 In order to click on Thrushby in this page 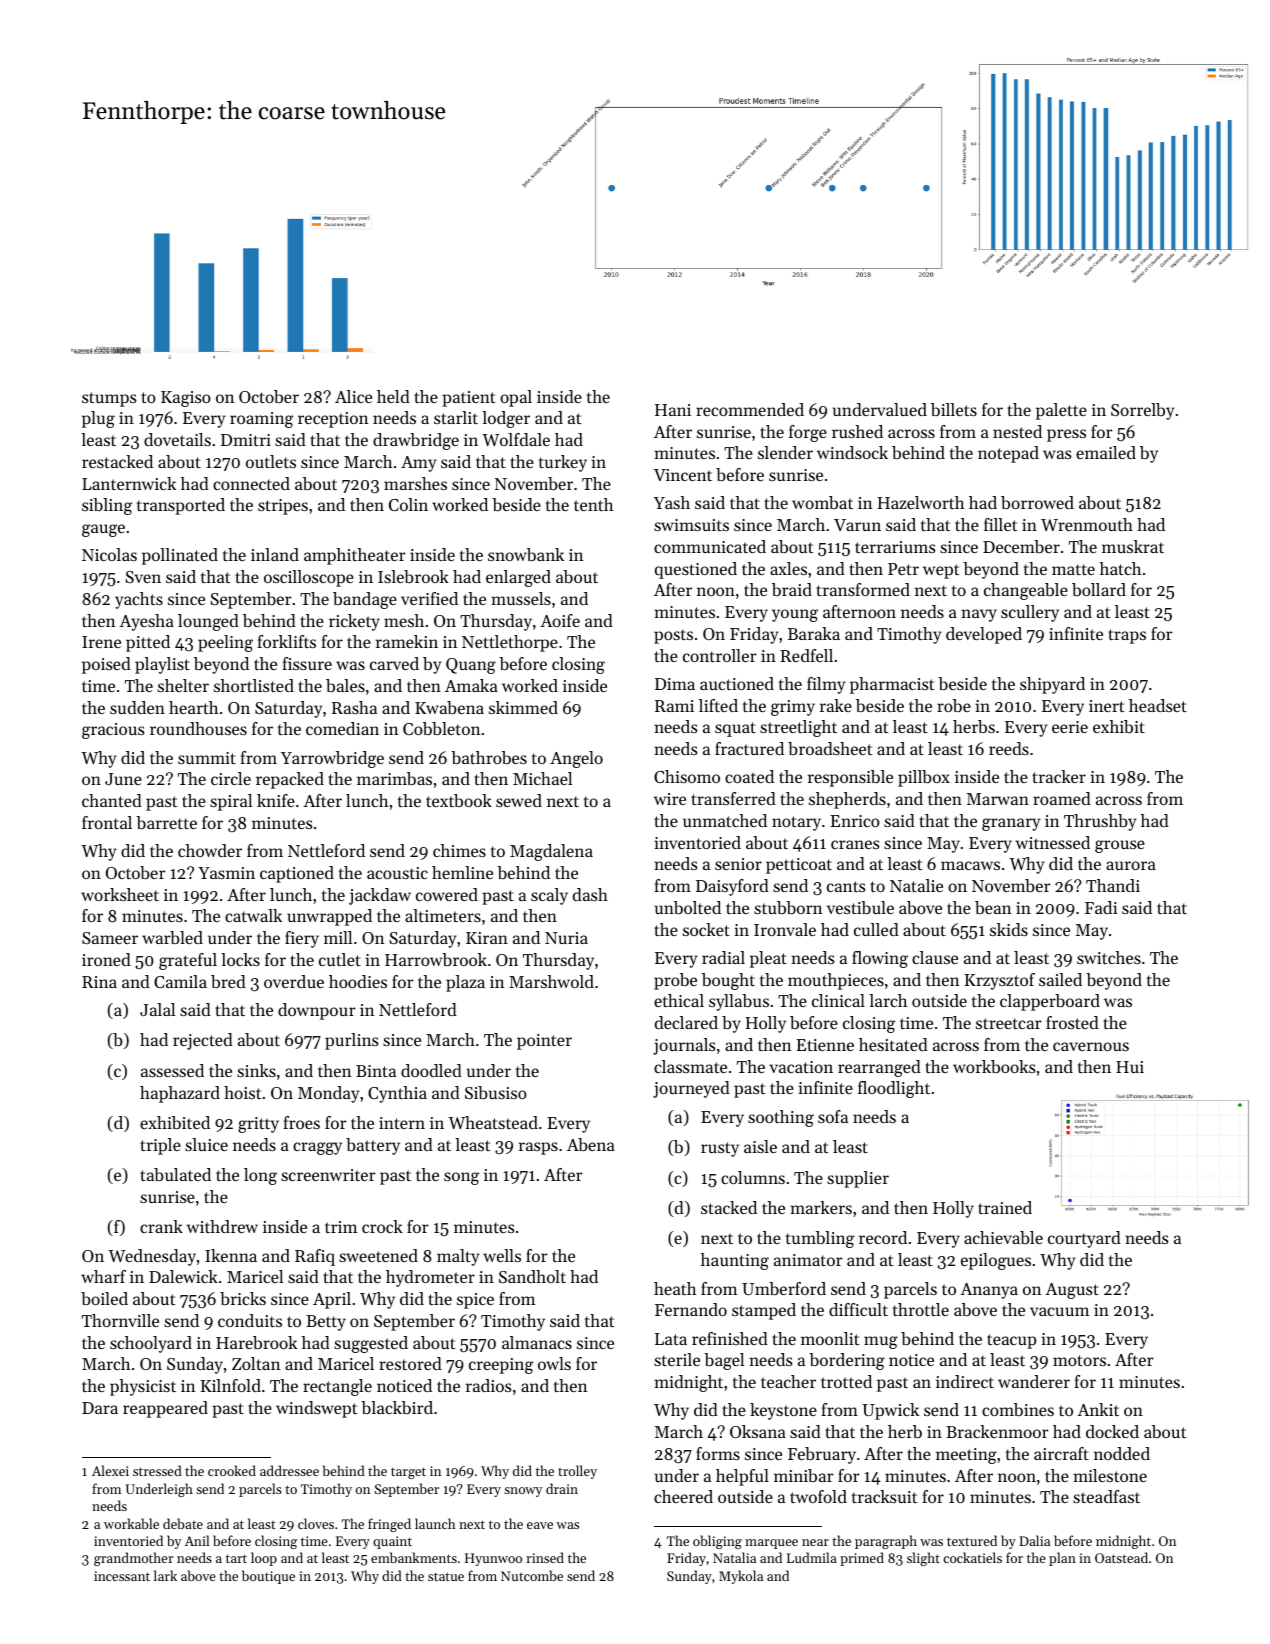, I will do `click(1100, 822)`.
